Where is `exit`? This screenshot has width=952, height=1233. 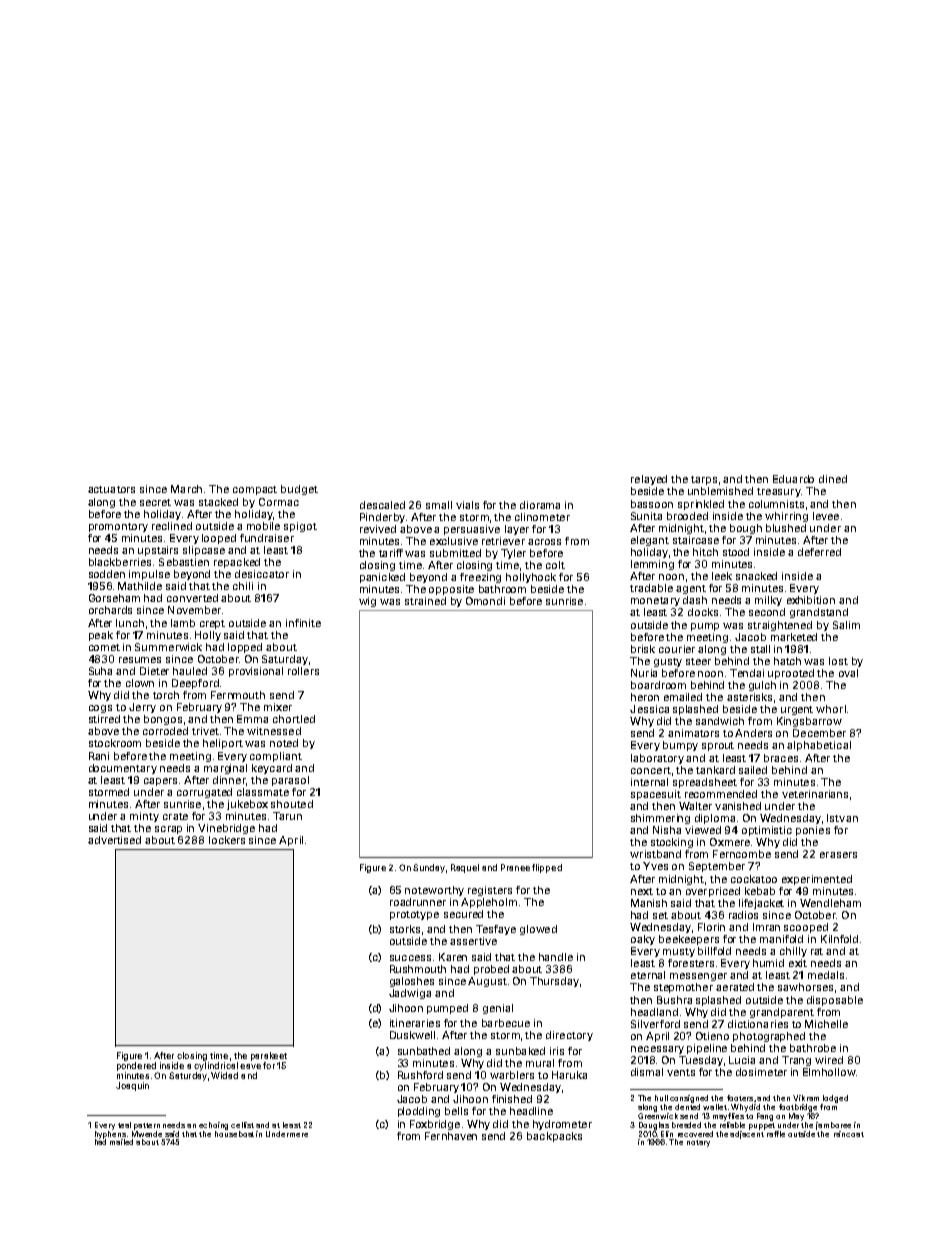
exit is located at coordinates (798, 963).
